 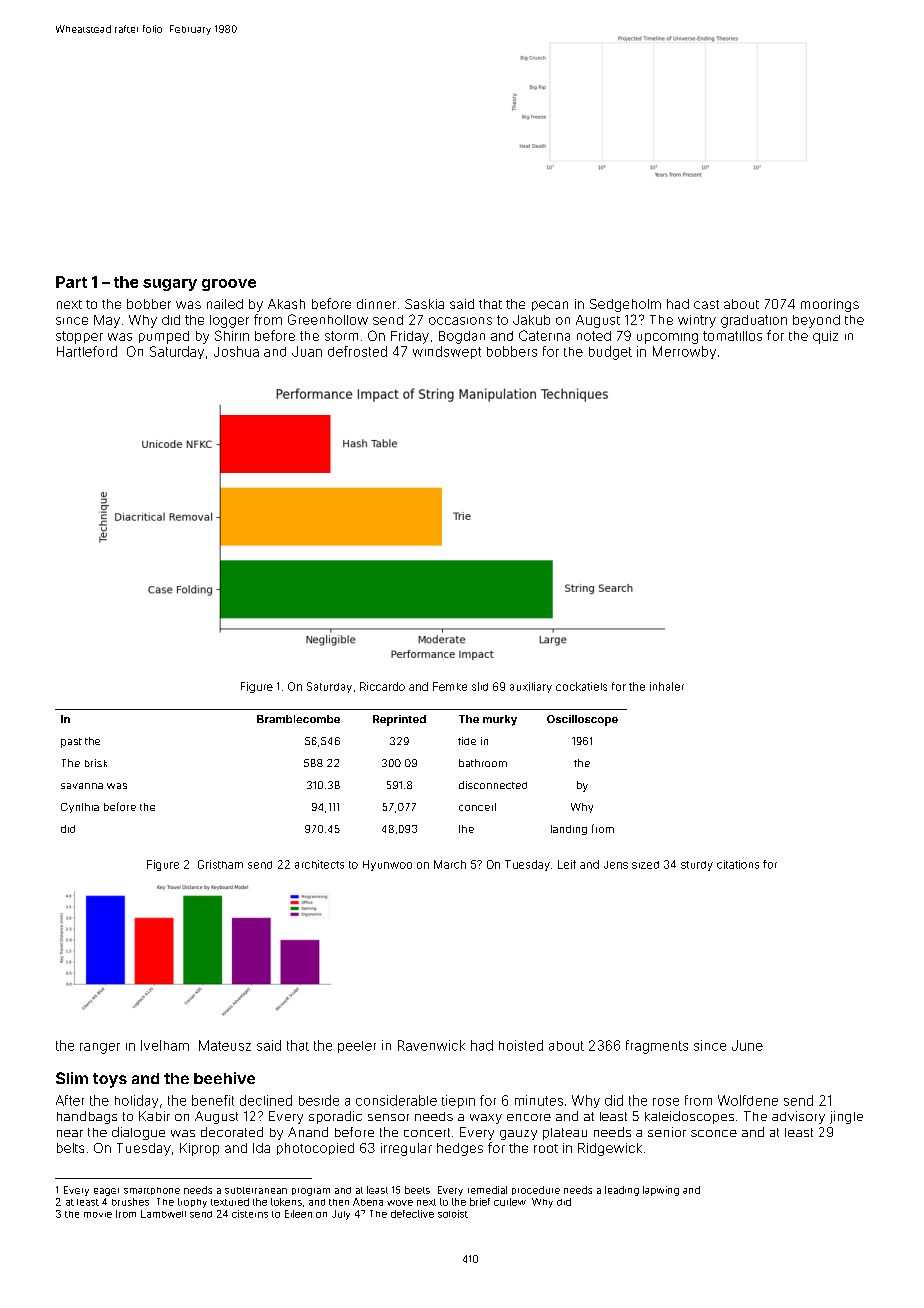 I want to click on stopper, so click(x=79, y=337).
